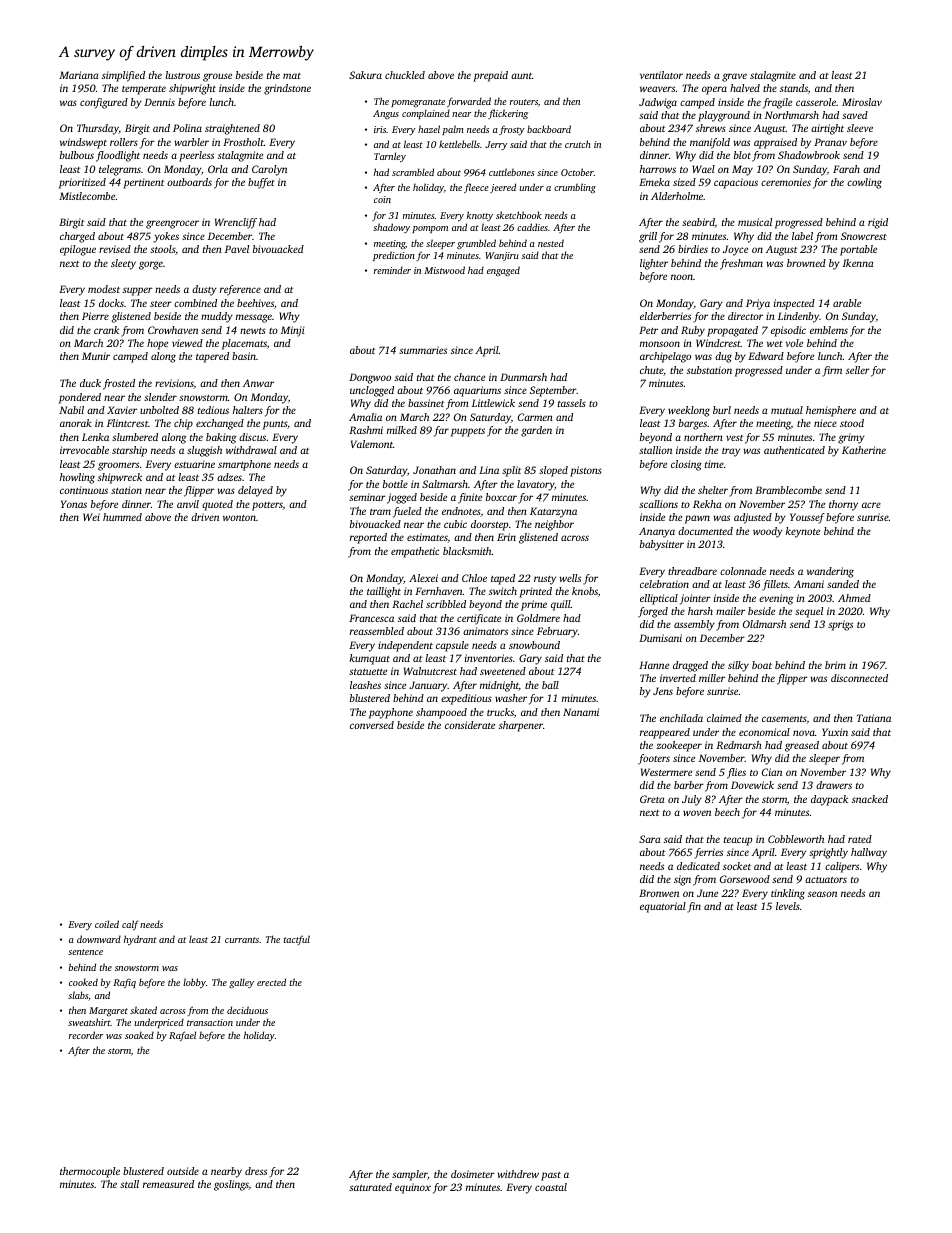  What do you see at coordinates (512, 172) in the page?
I see `cuttlebones` at bounding box center [512, 172].
